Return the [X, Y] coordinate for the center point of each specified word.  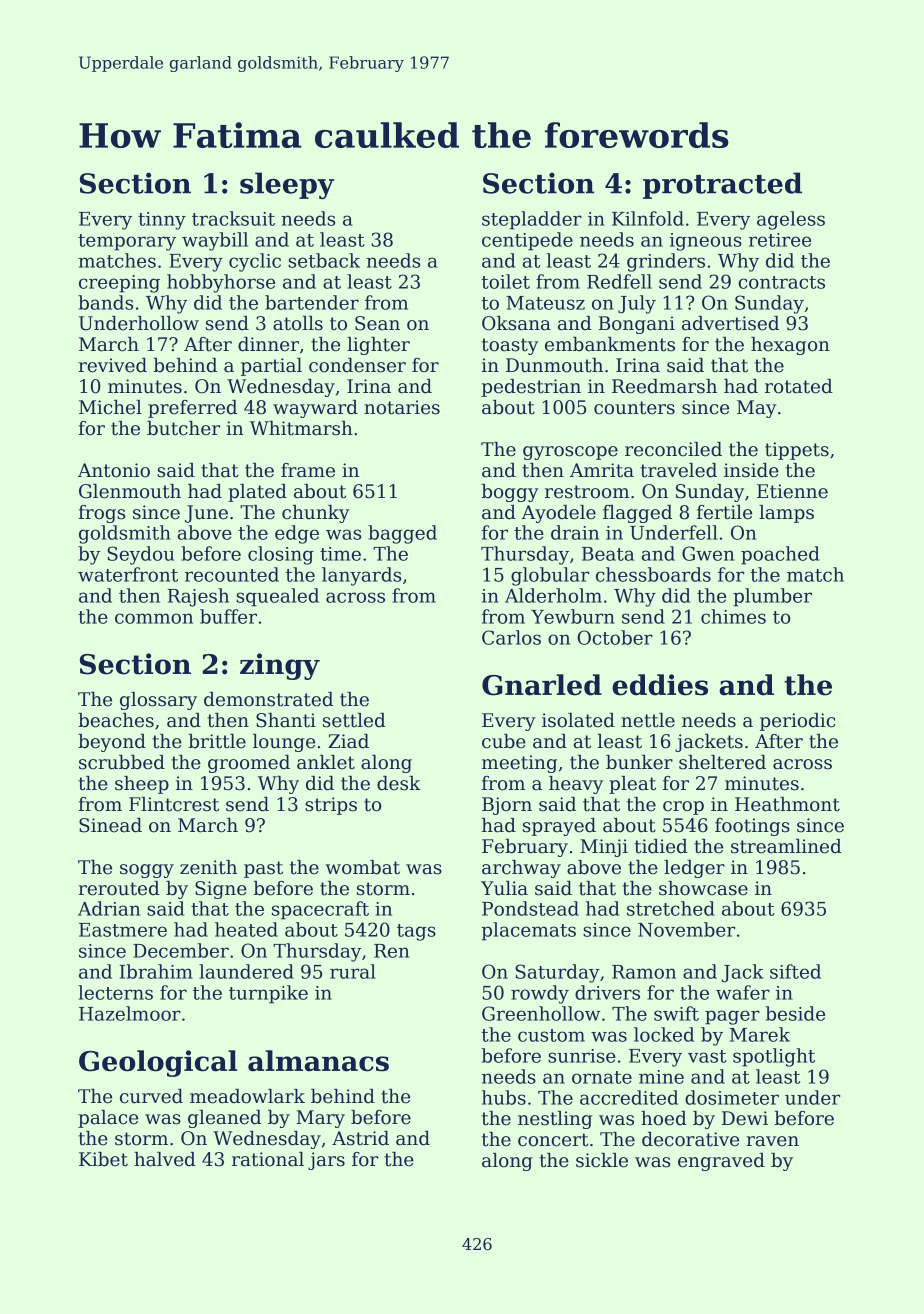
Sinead [110, 825]
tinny [162, 221]
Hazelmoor [130, 1013]
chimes [733, 616]
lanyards [361, 576]
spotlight [774, 1057]
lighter [378, 346]
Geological [158, 1063]
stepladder [532, 220]
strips [331, 806]
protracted [722, 185]
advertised [730, 323]
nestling [555, 1120]
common [154, 618]
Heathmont [787, 804]
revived [113, 365]
